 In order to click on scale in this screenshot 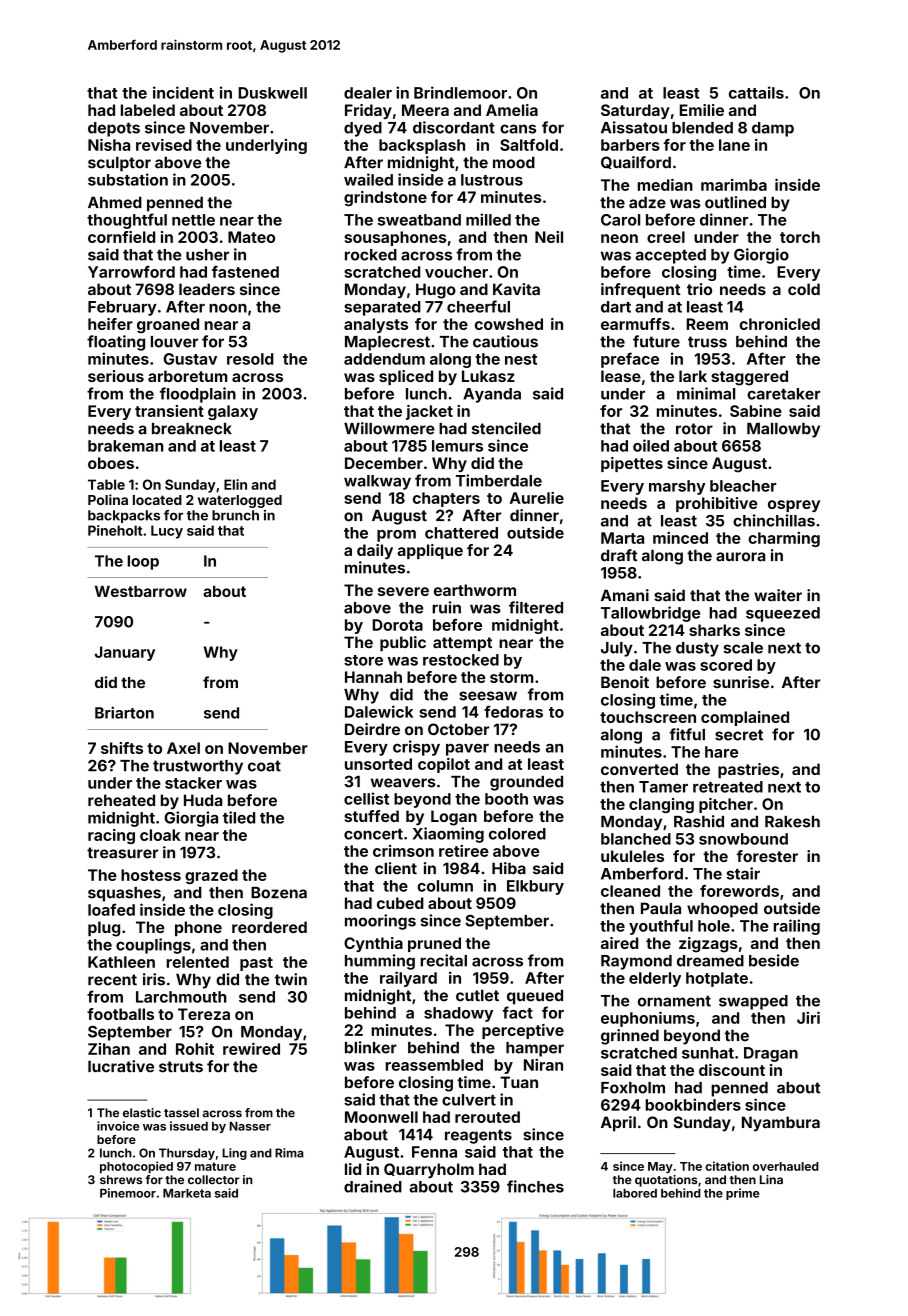, I will do `click(743, 648)`.
